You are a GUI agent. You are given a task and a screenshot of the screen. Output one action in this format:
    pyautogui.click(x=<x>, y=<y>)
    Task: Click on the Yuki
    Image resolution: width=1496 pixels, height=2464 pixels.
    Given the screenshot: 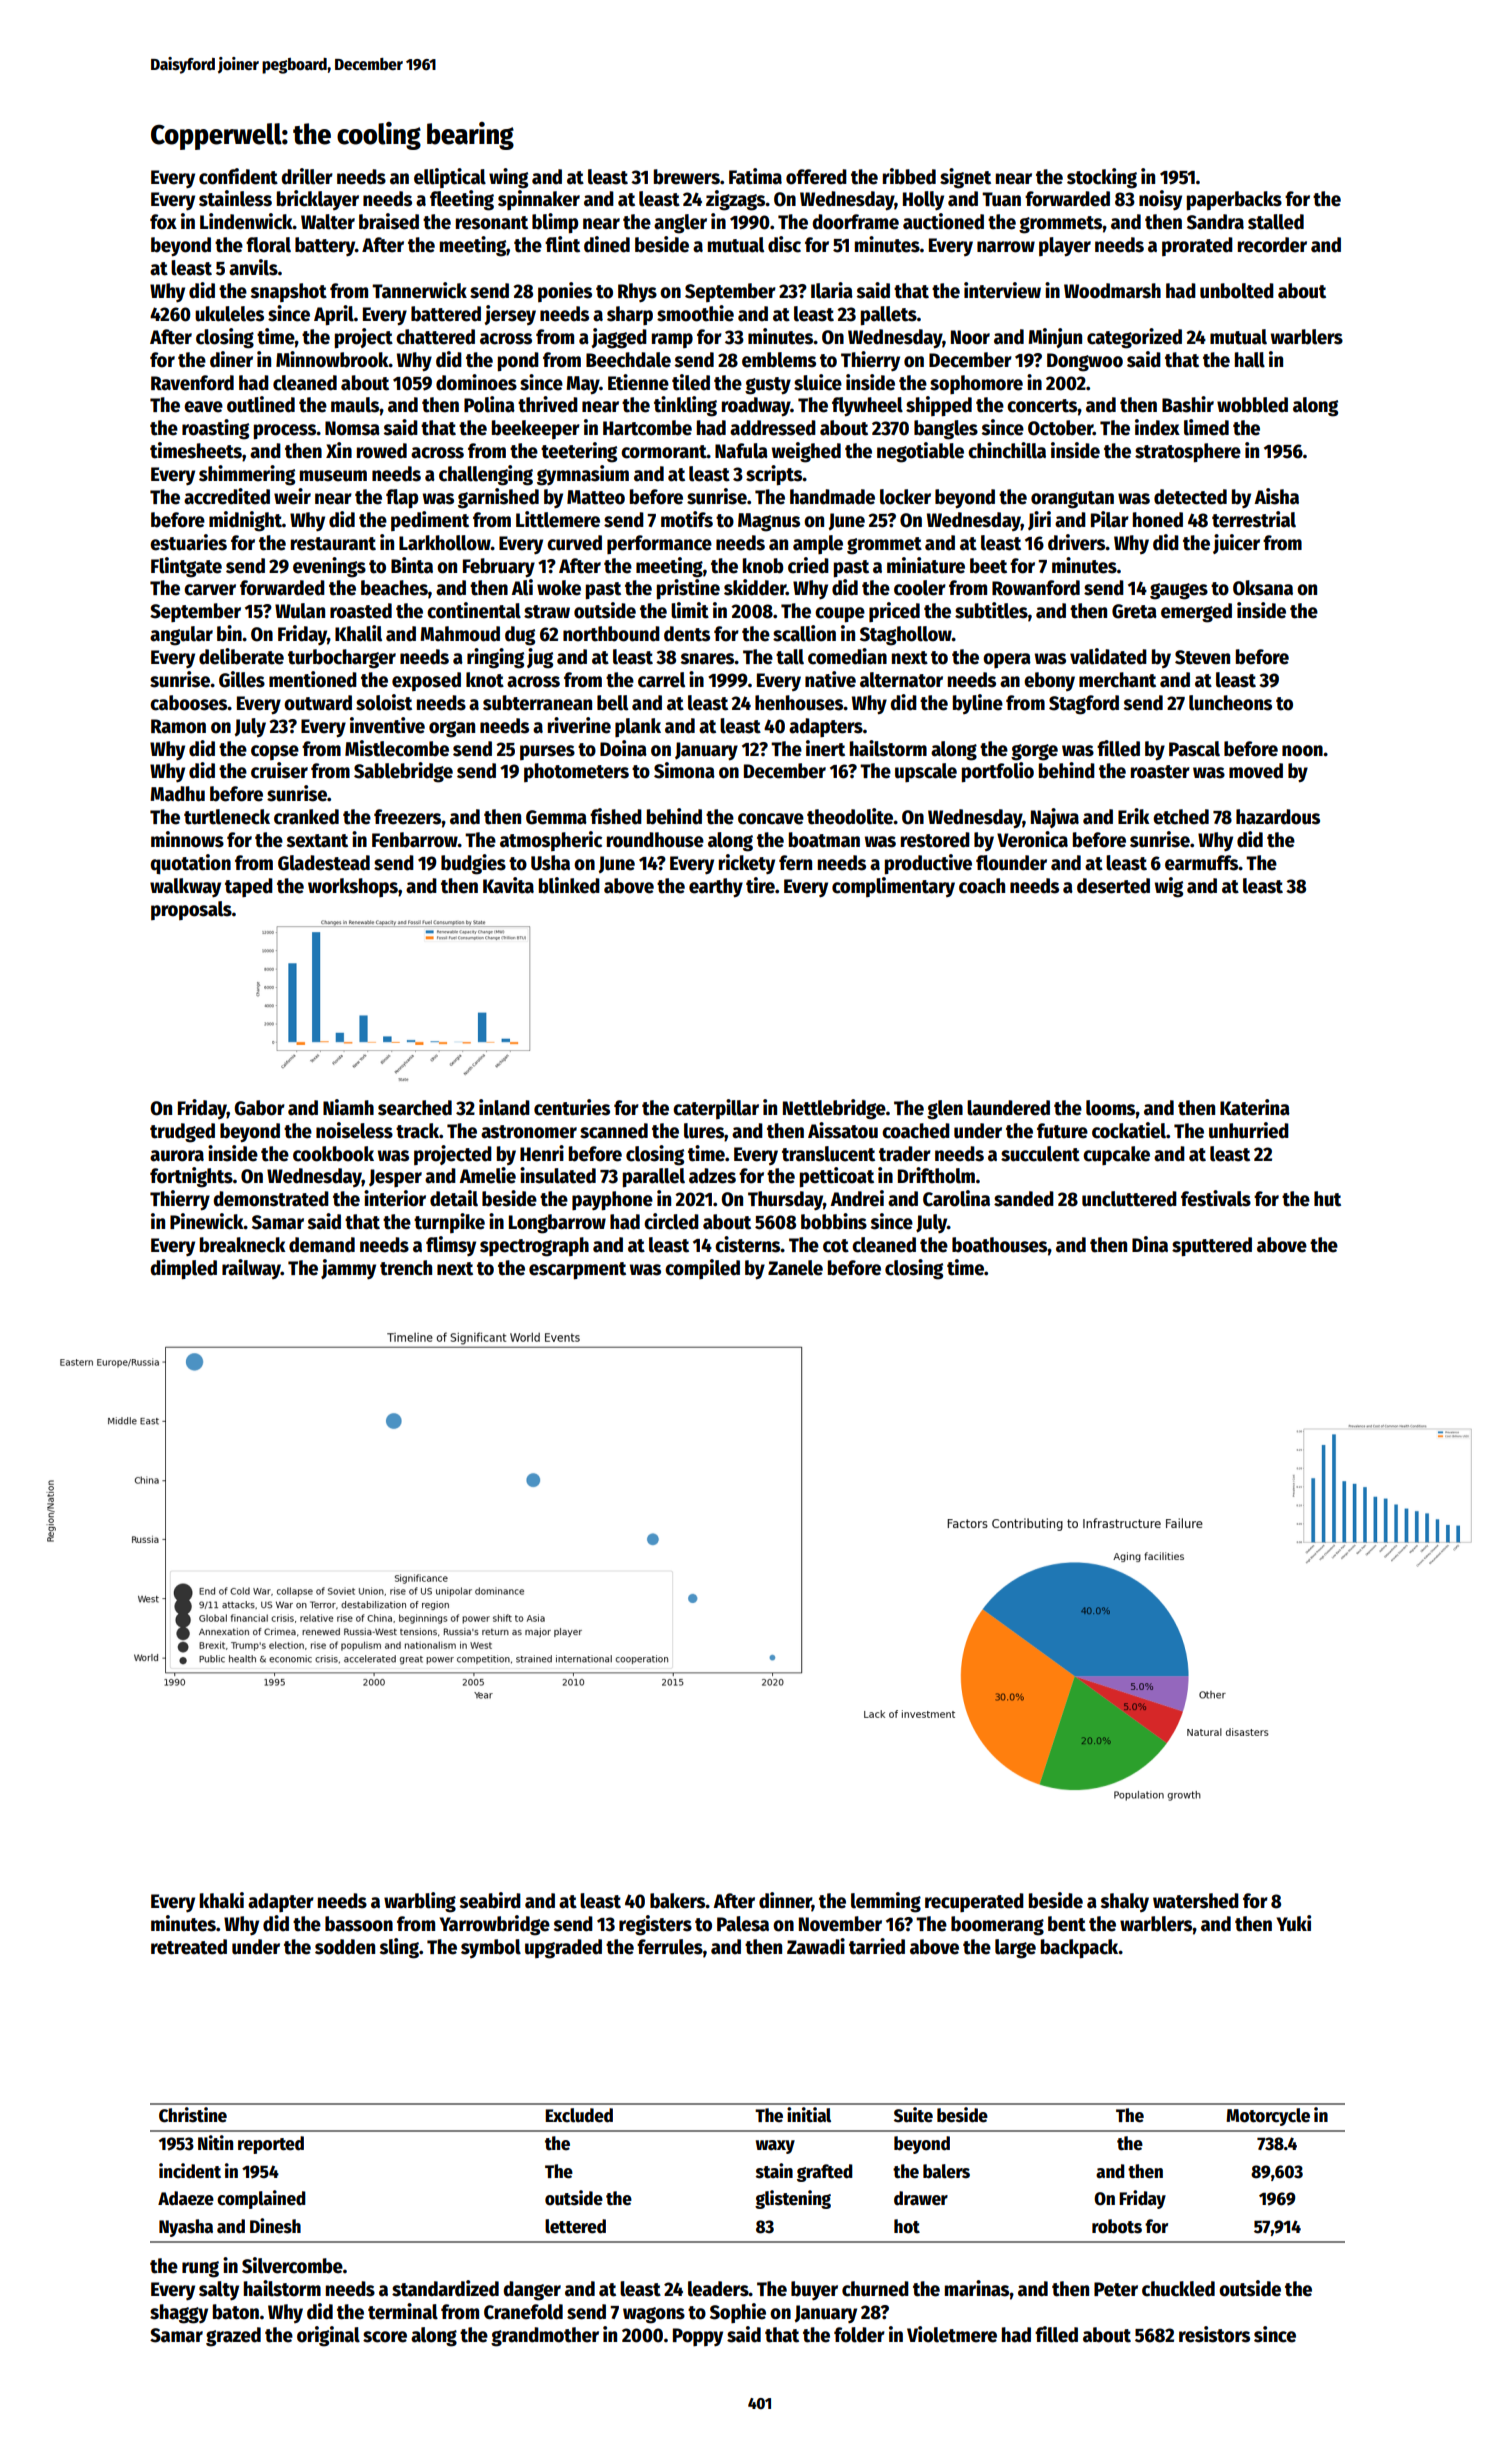 What is the action you would take?
    pyautogui.click(x=1294, y=1923)
